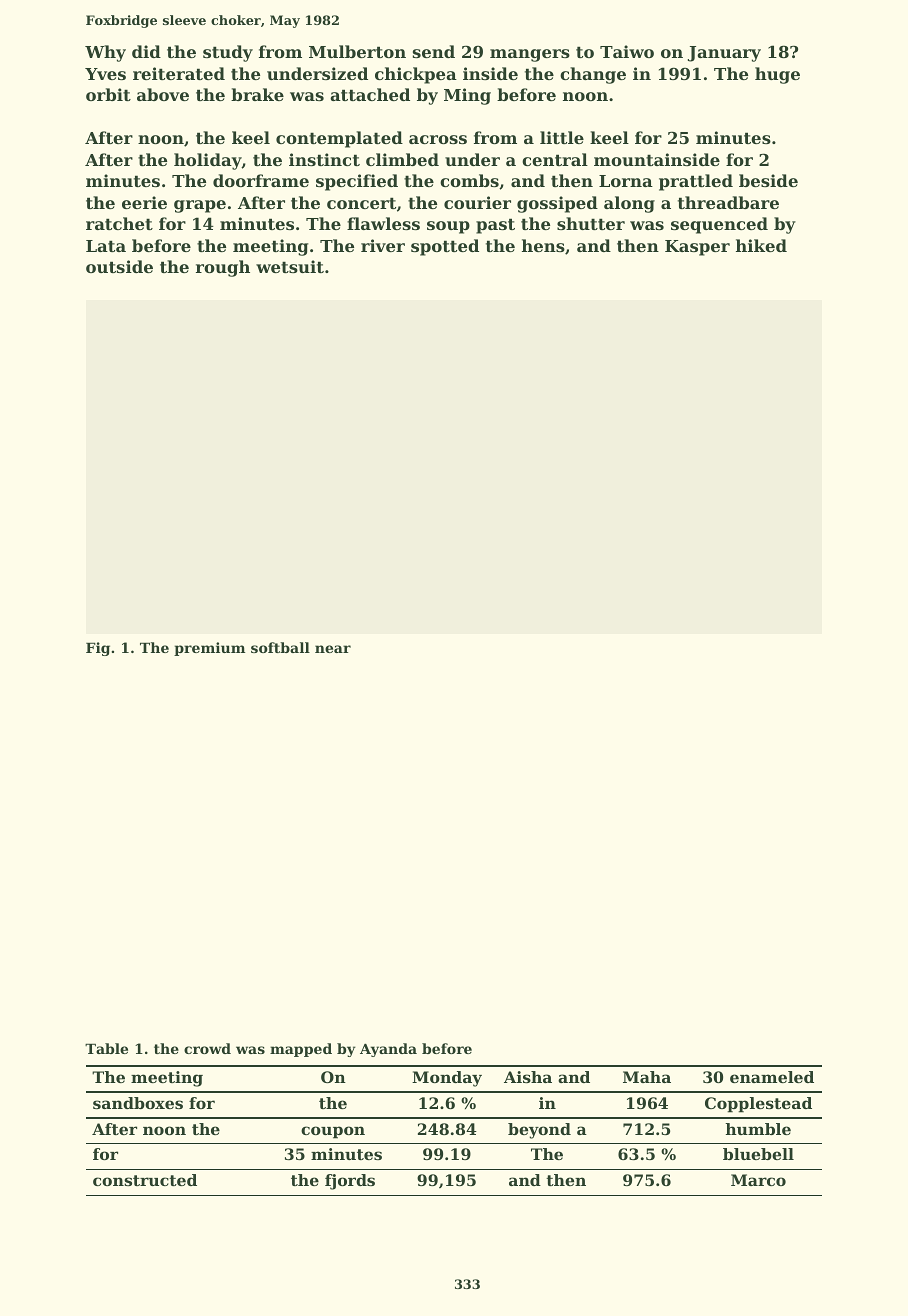 This screenshot has width=908, height=1316. Describe the element at coordinates (528, 1077) in the screenshot. I see `Aisha` at that location.
